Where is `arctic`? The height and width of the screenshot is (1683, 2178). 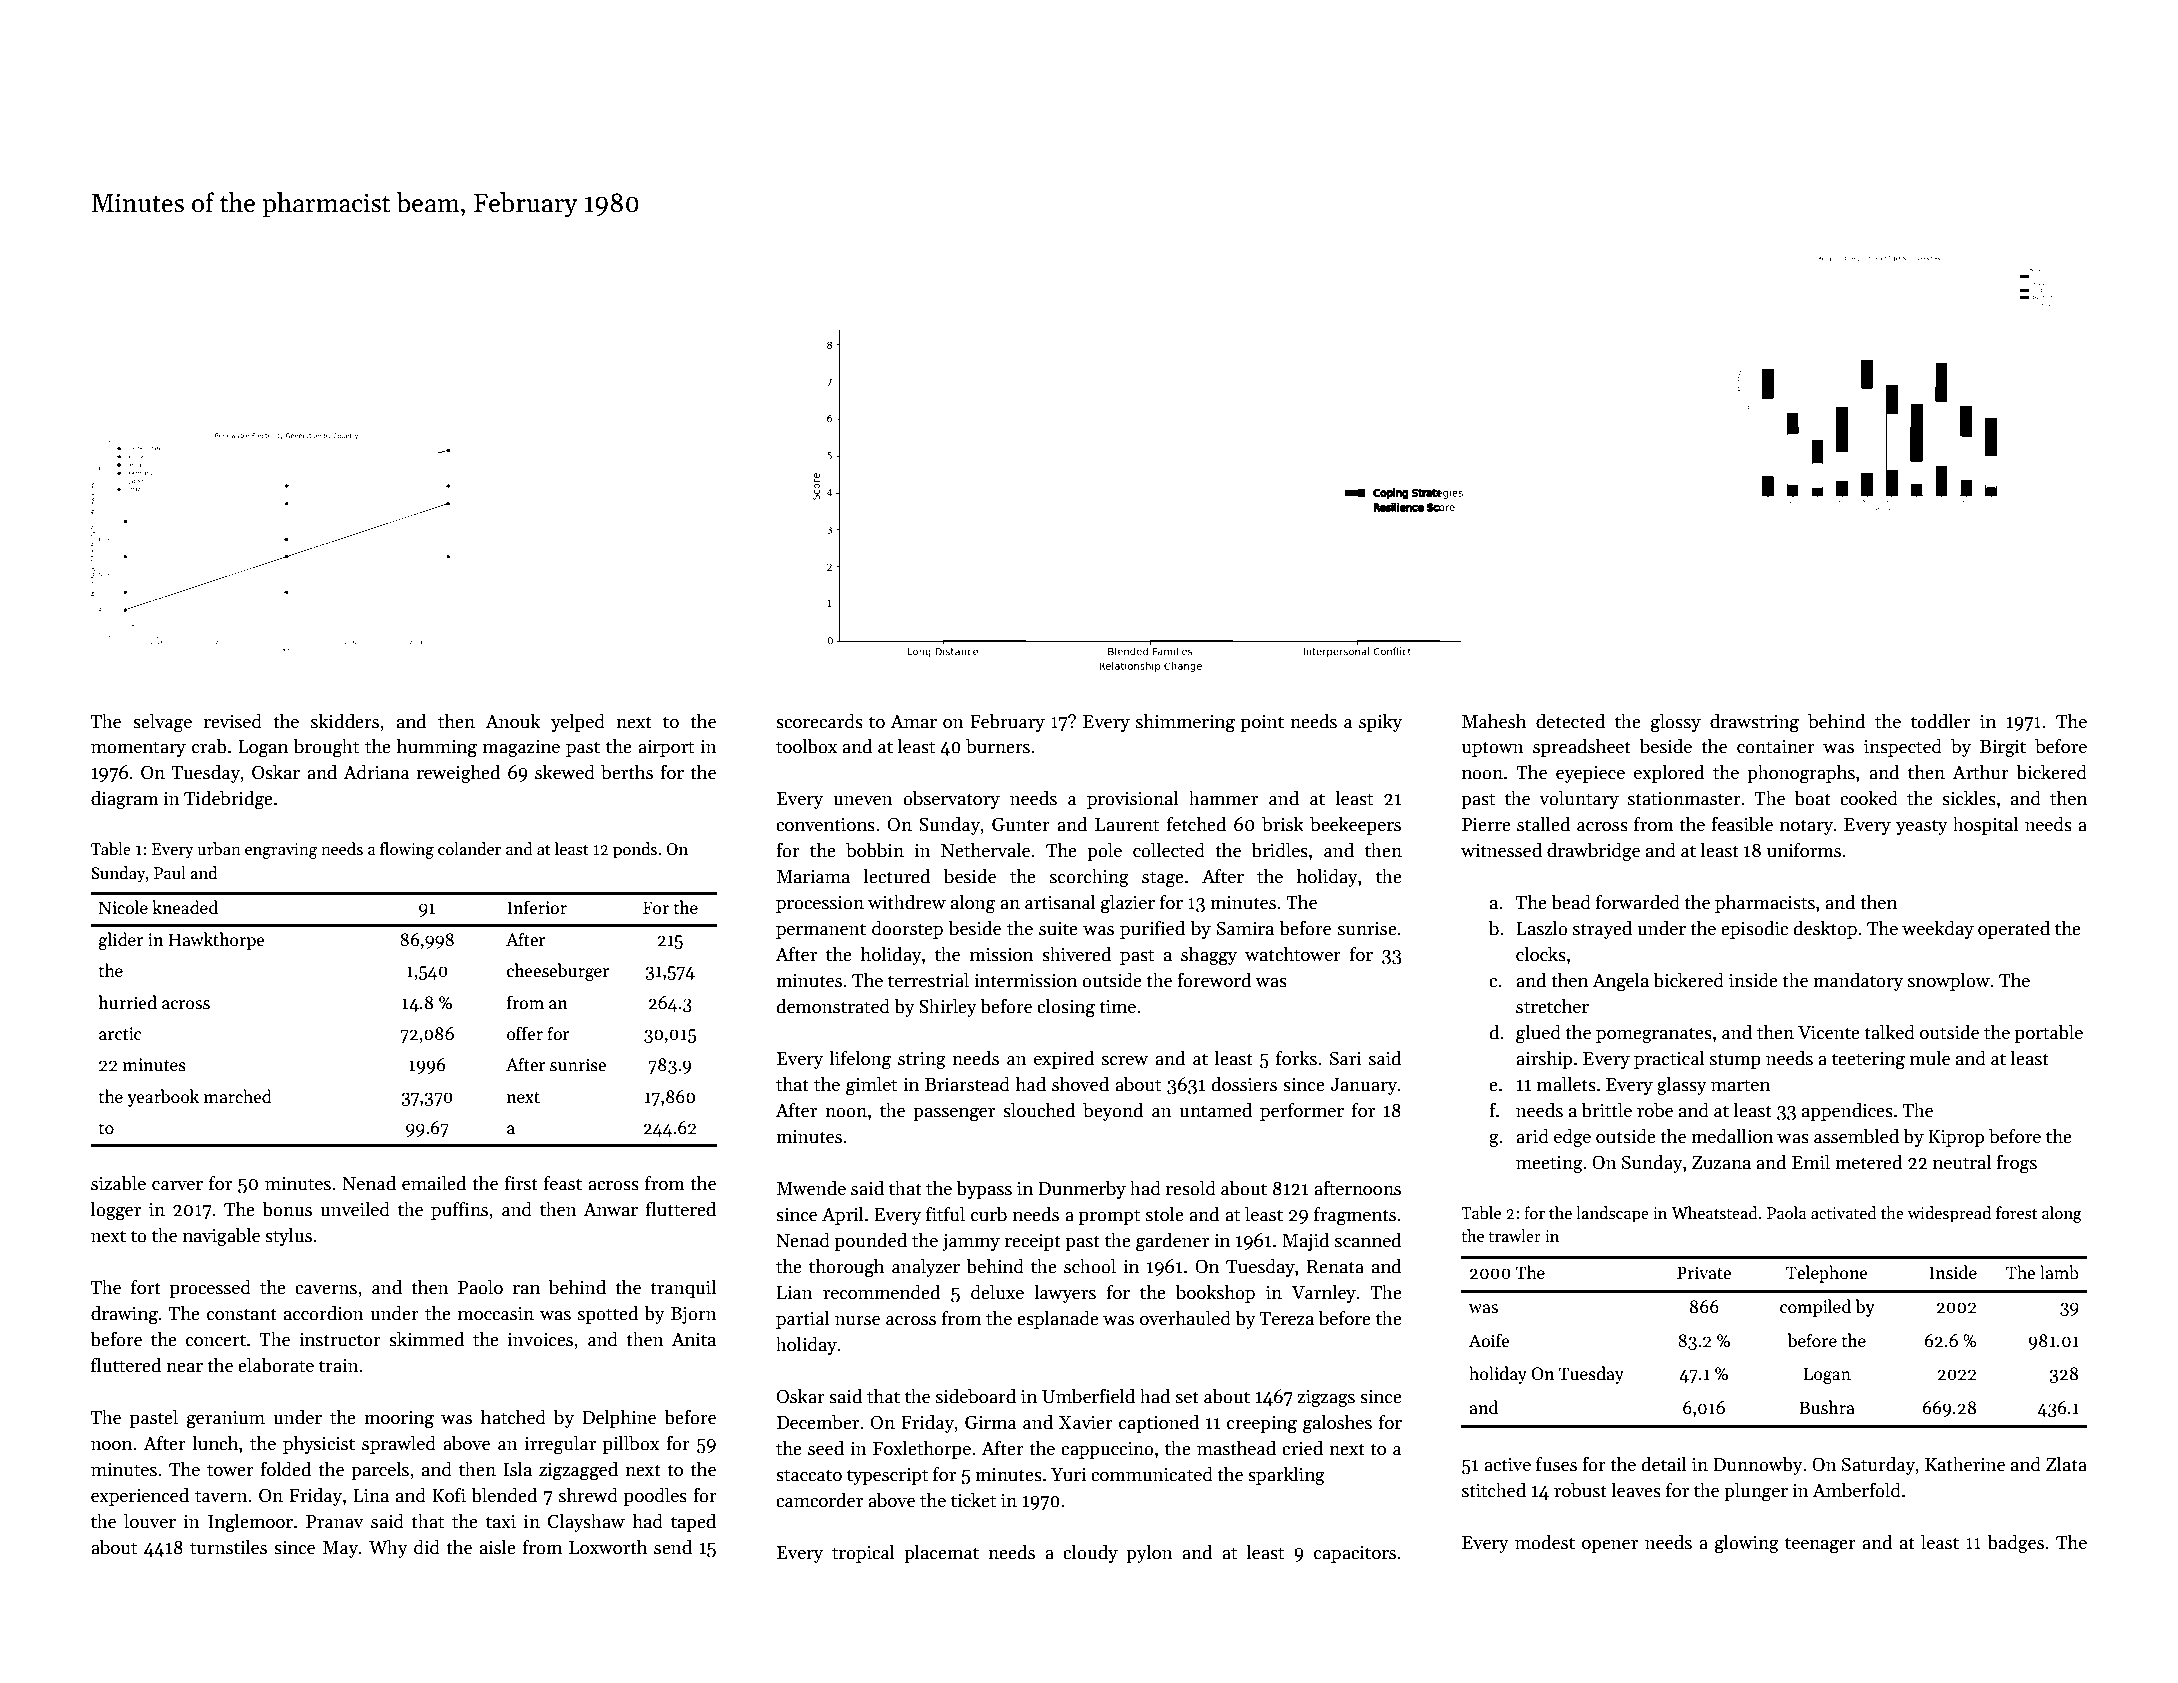 arctic is located at coordinates (120, 1034).
